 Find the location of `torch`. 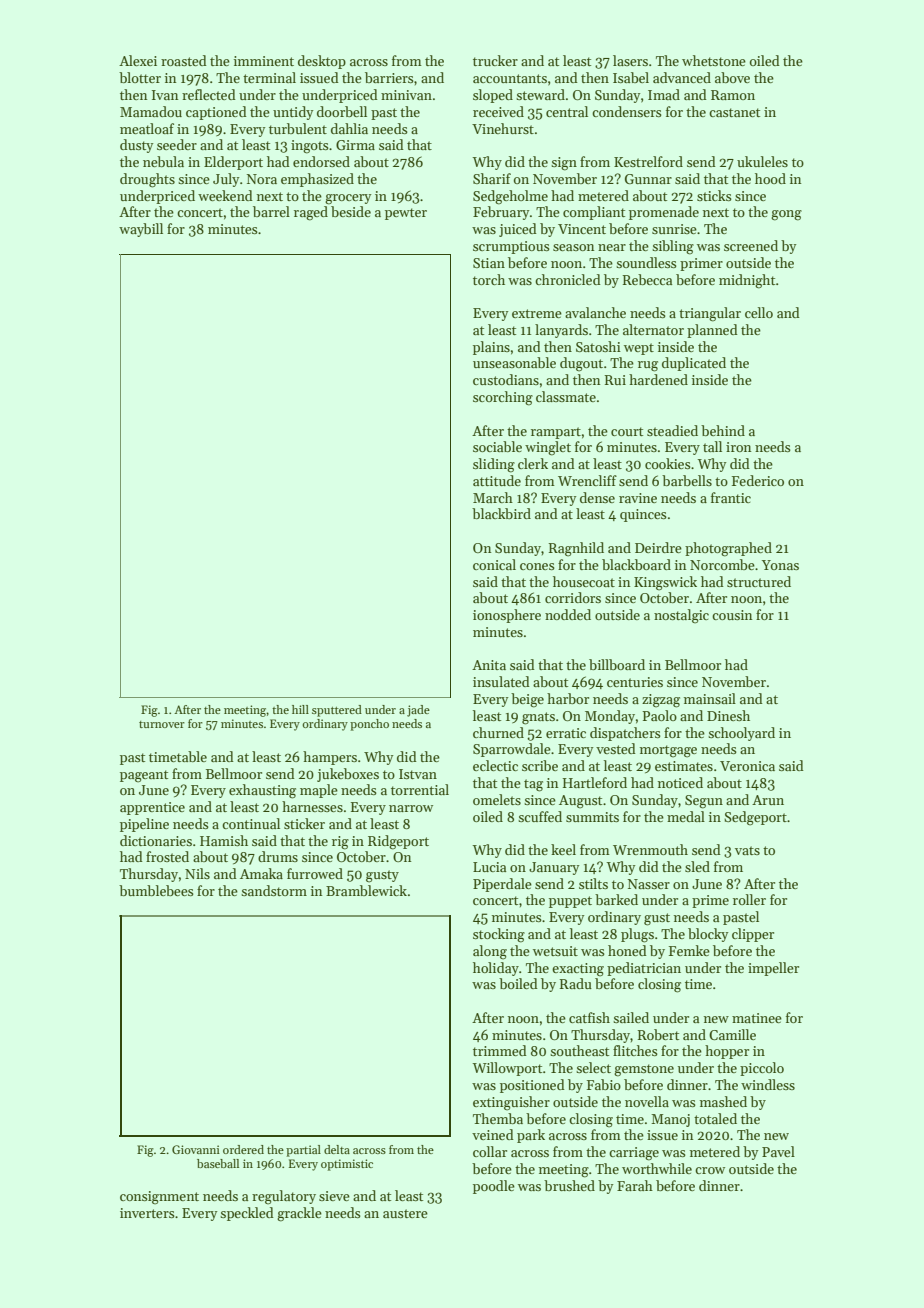

torch is located at coordinates (489, 279).
